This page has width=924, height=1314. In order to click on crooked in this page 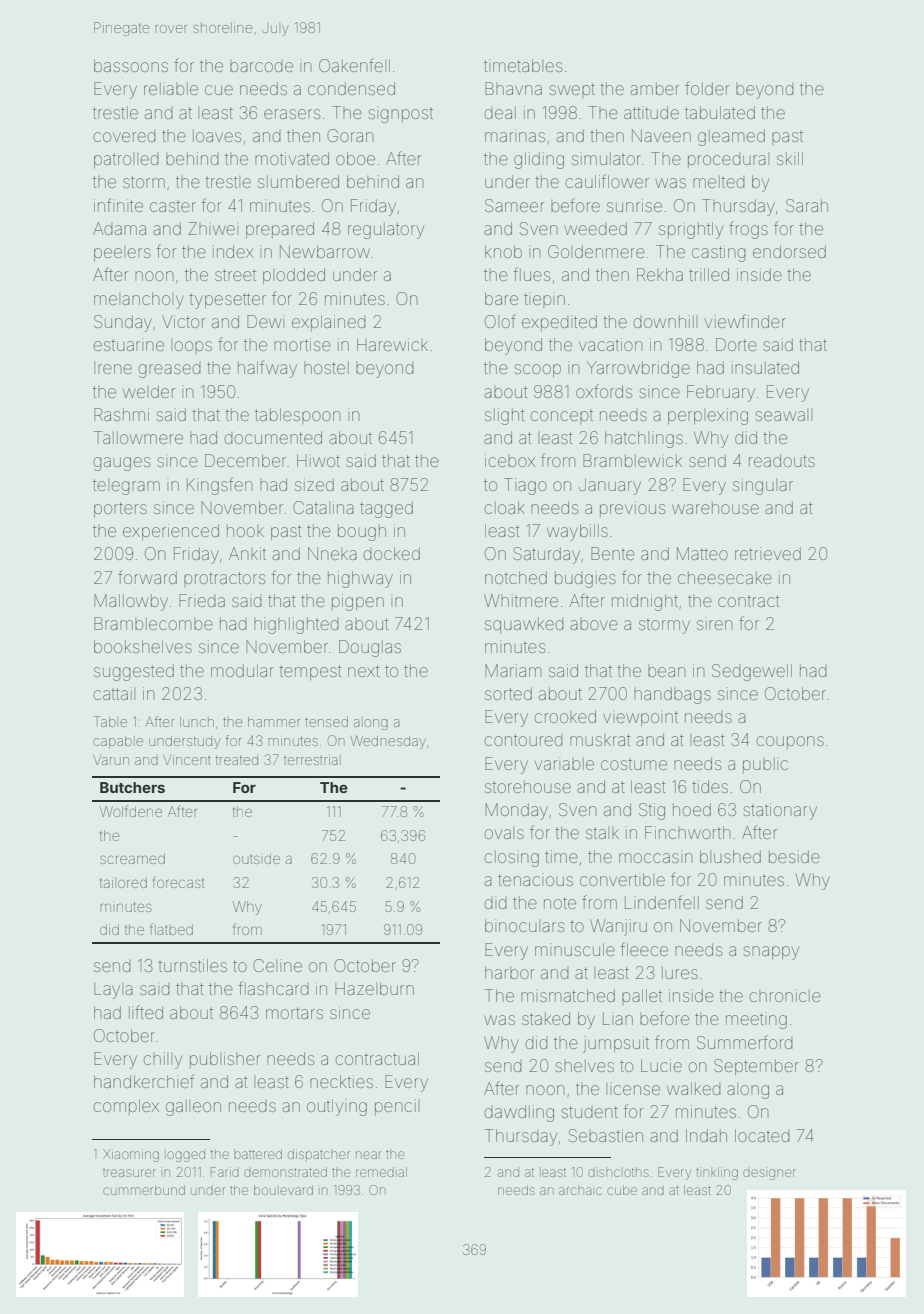, I will do `click(565, 716)`.
